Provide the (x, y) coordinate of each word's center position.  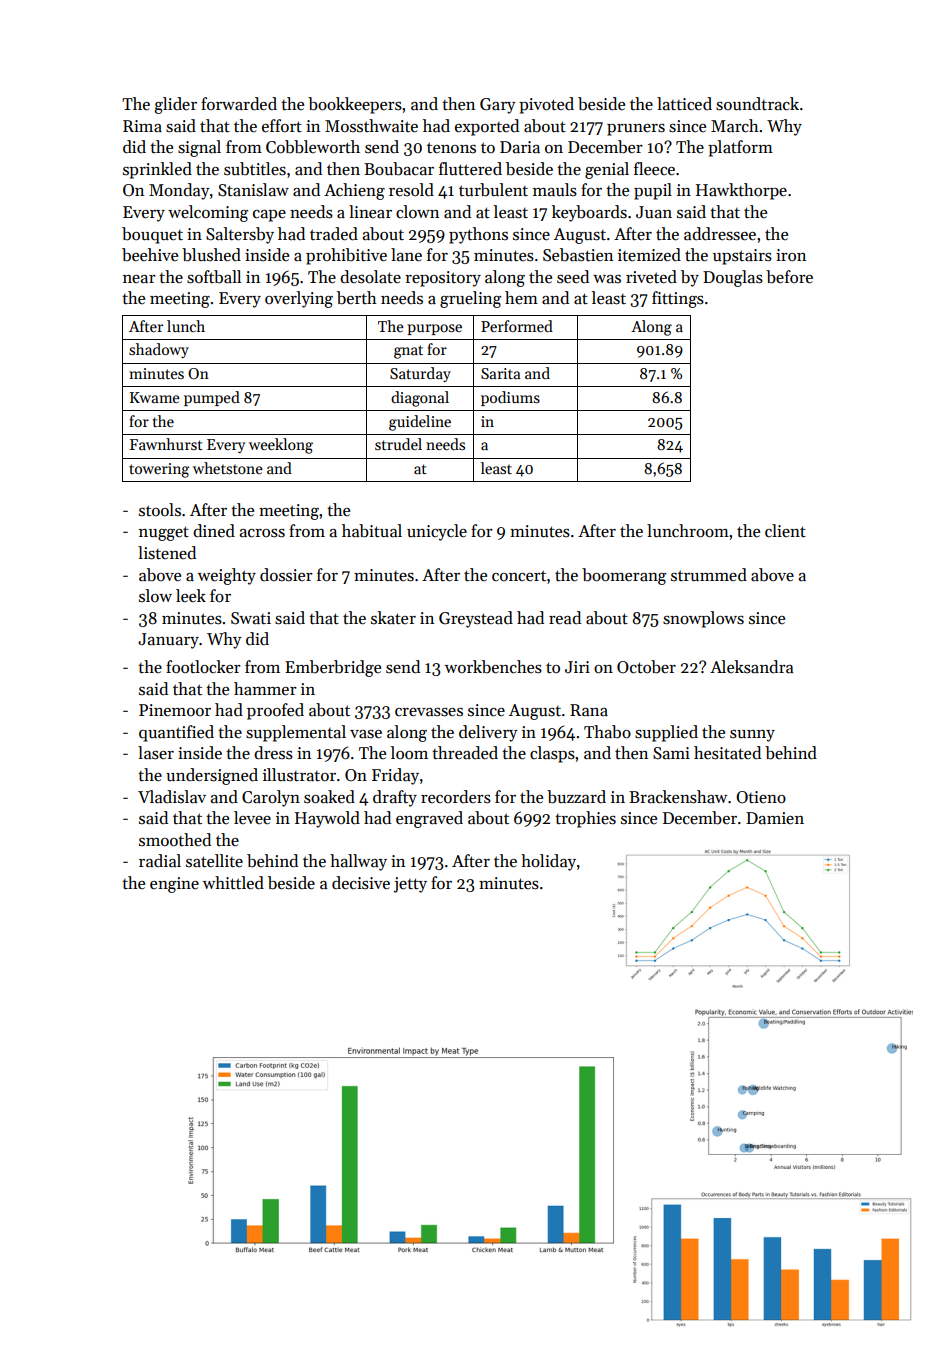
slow (155, 596)
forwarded (239, 104)
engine (174, 885)
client (785, 531)
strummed (709, 575)
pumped (212, 398)
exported (487, 127)
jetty (410, 885)
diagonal (420, 399)
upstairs (742, 257)
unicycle (437, 532)
